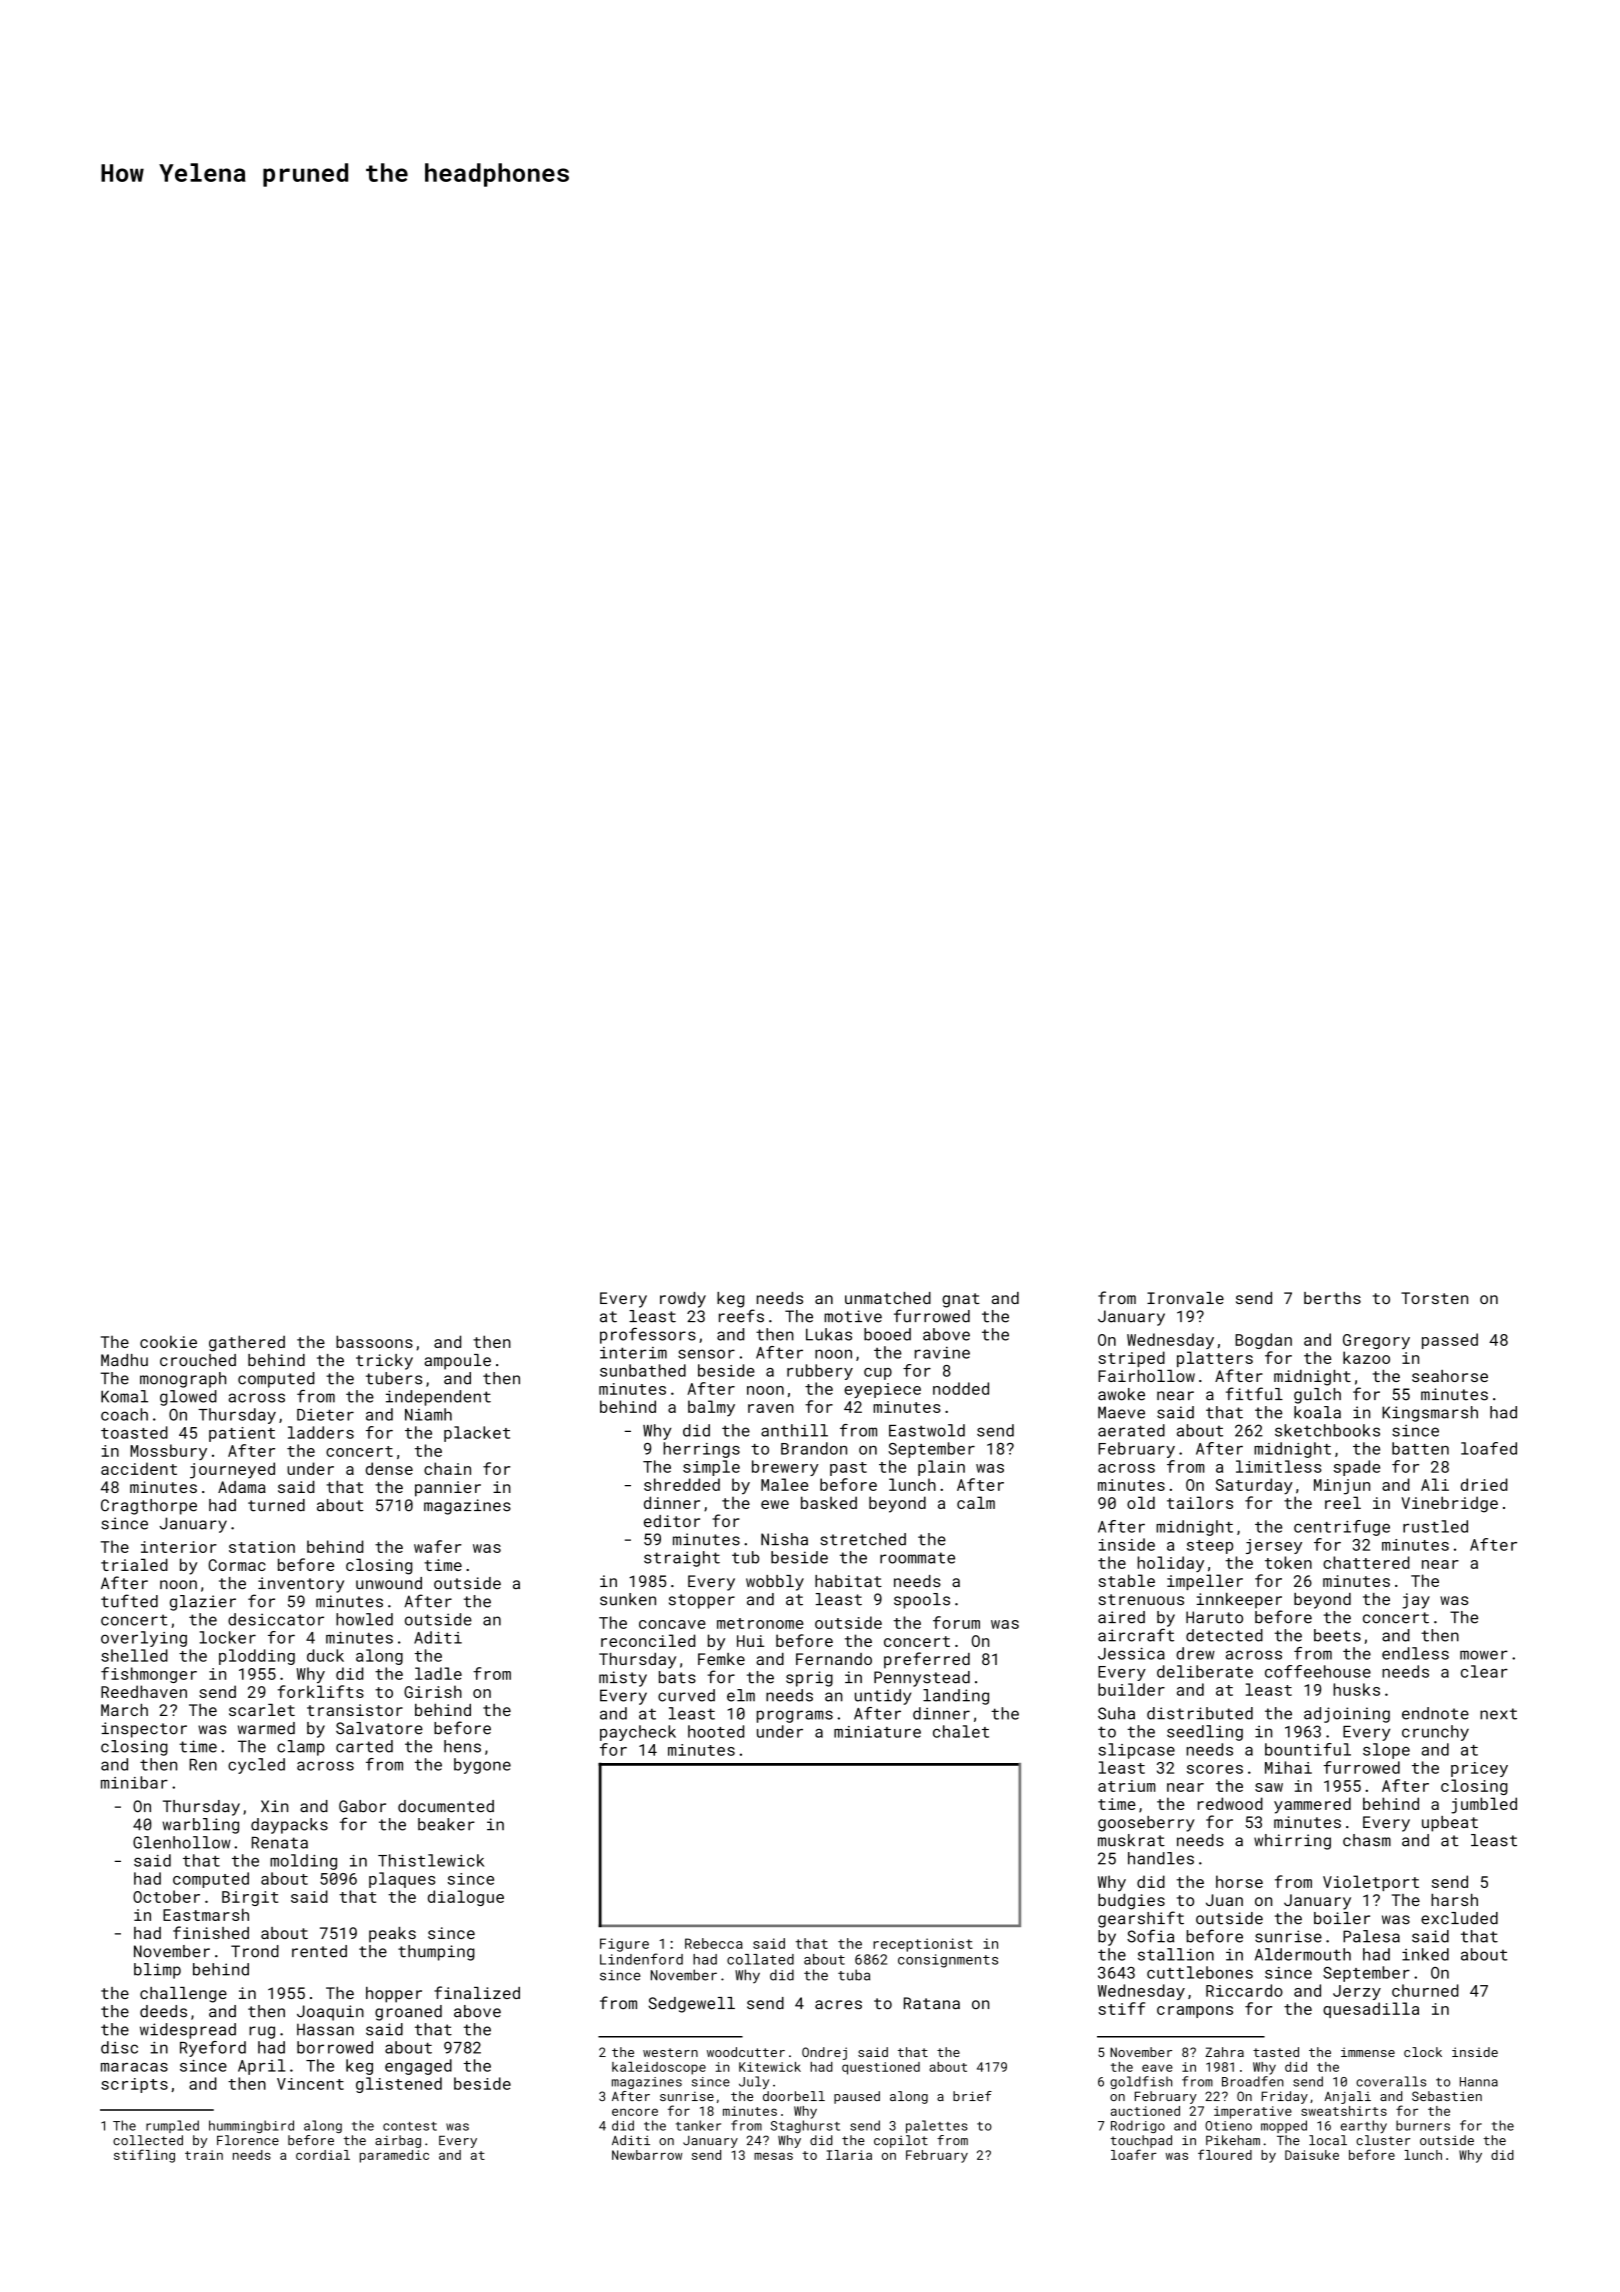 This document has width=1620, height=2292. Describe the element at coordinates (1215, 1359) in the document. I see `platters` at that location.
